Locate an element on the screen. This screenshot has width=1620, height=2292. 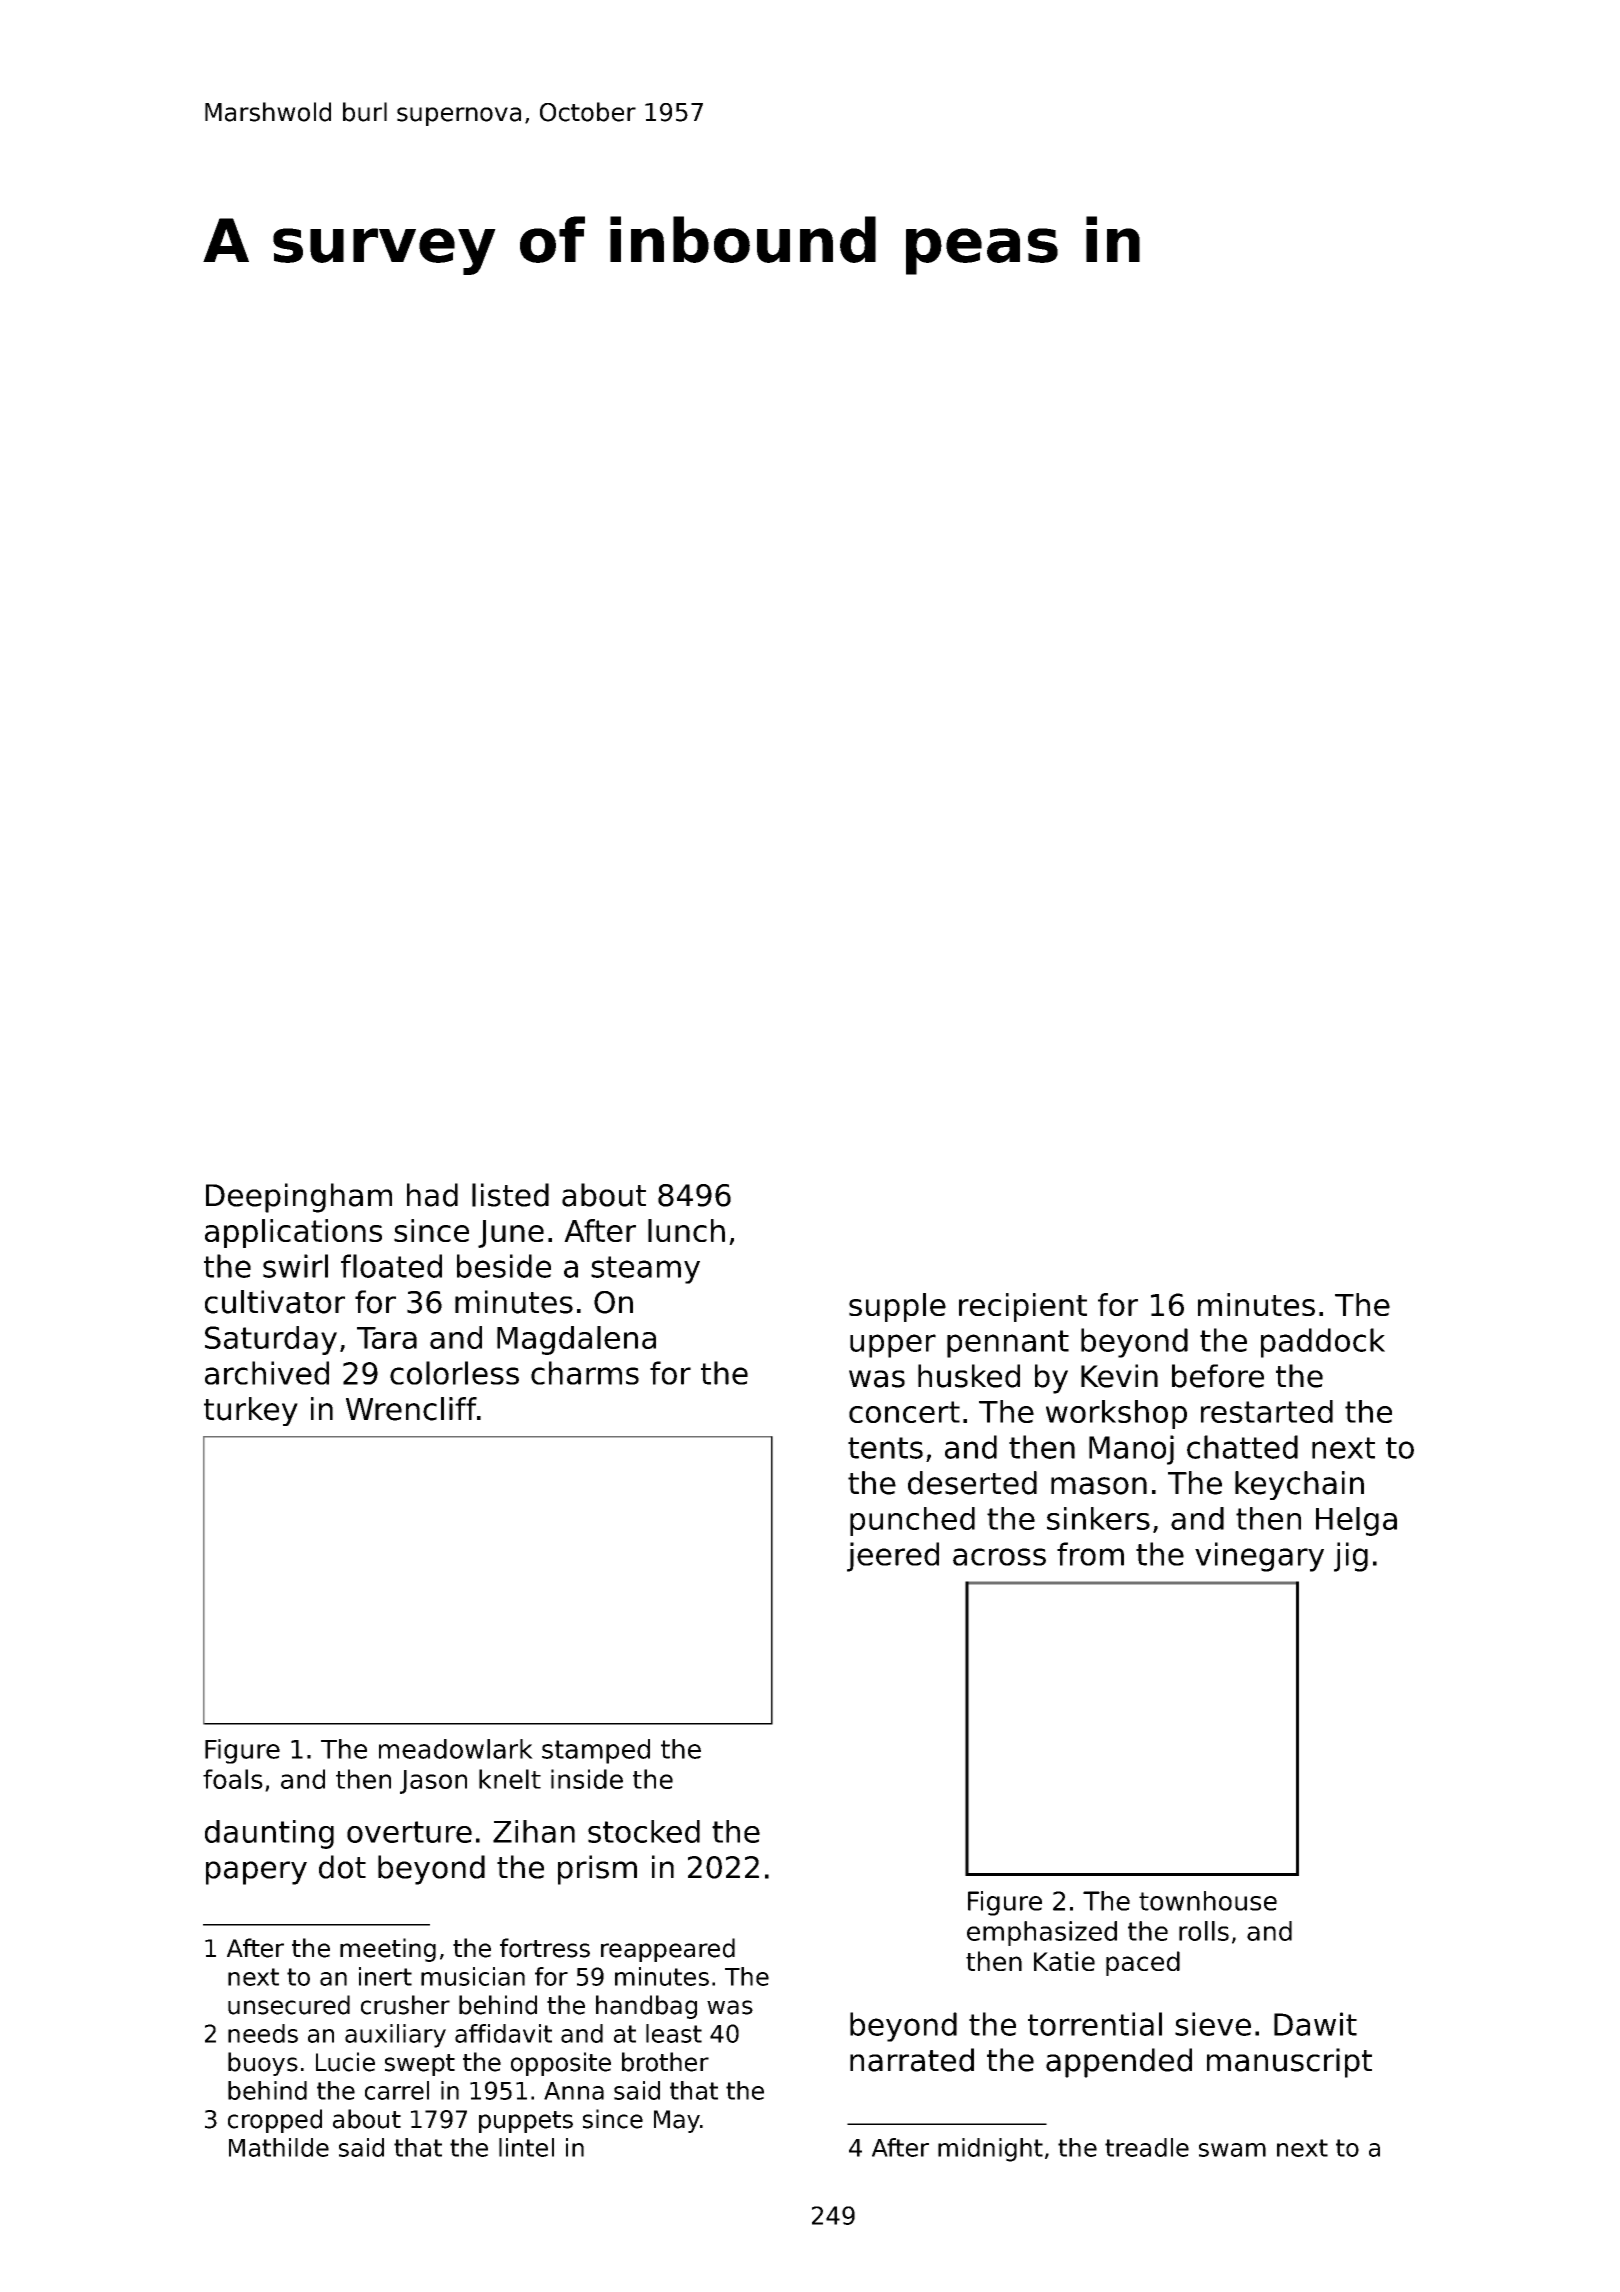
charms is located at coordinates (585, 1373).
